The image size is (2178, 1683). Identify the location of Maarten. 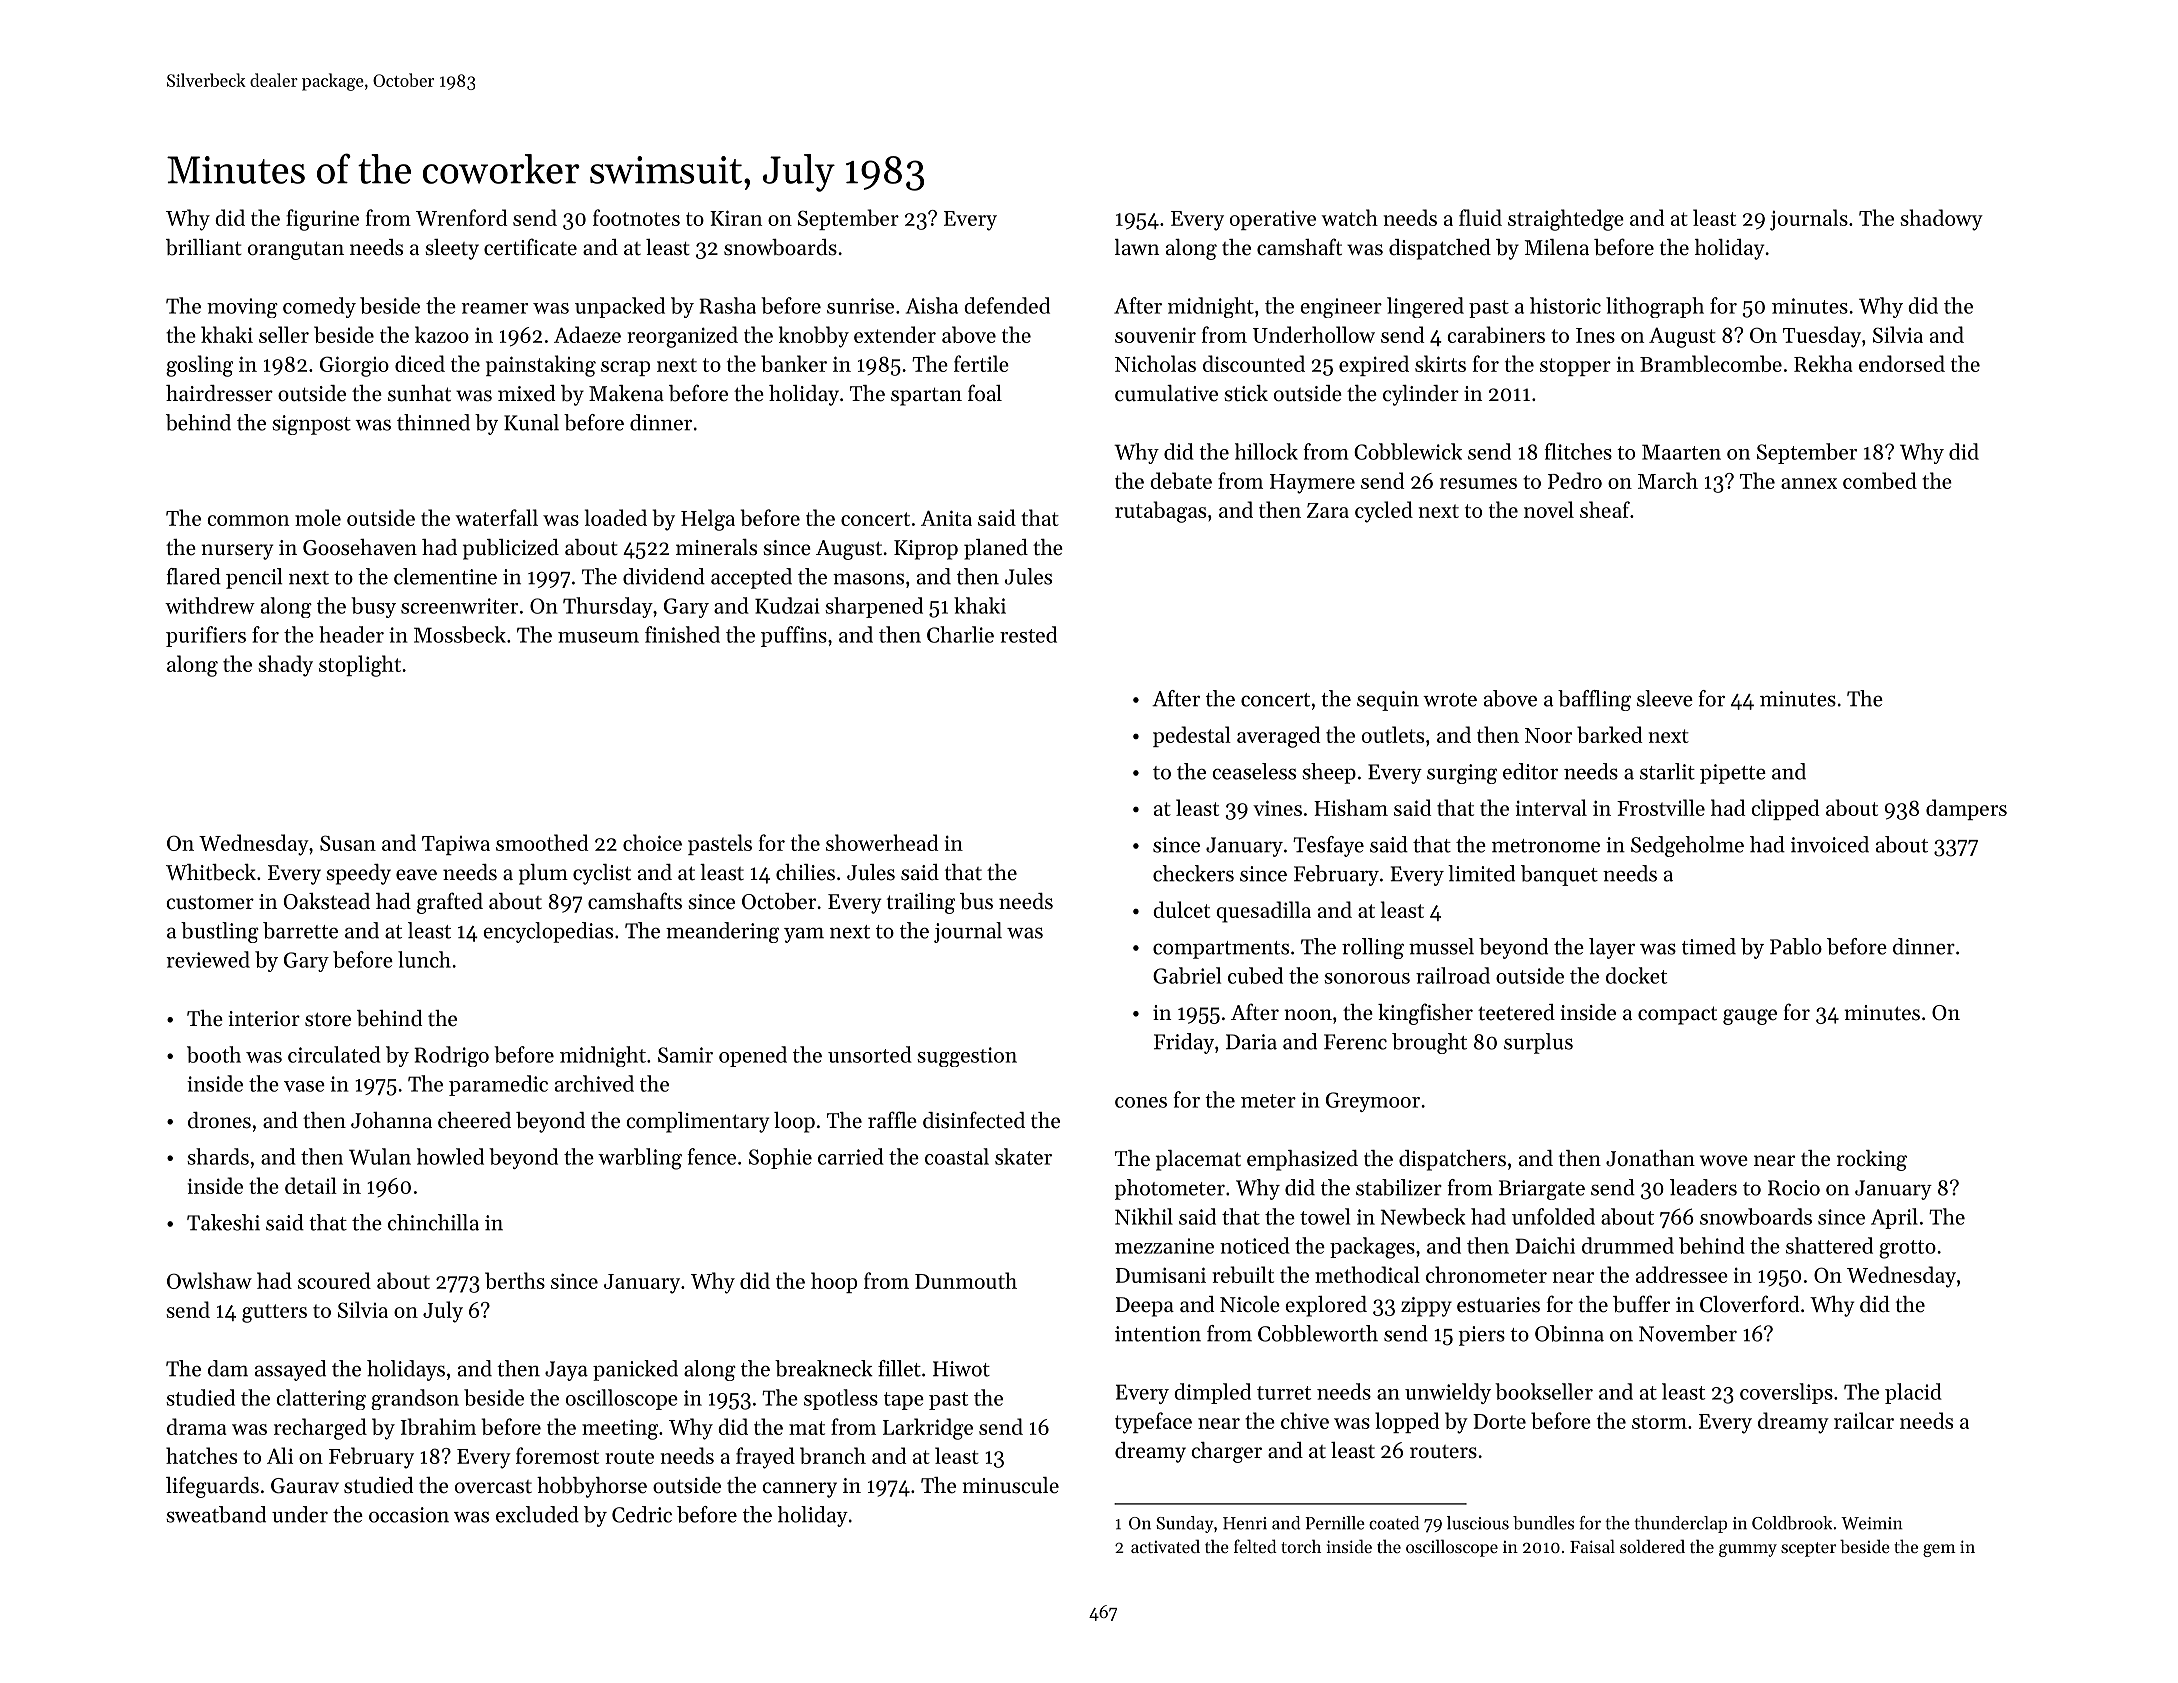
(1681, 452).
